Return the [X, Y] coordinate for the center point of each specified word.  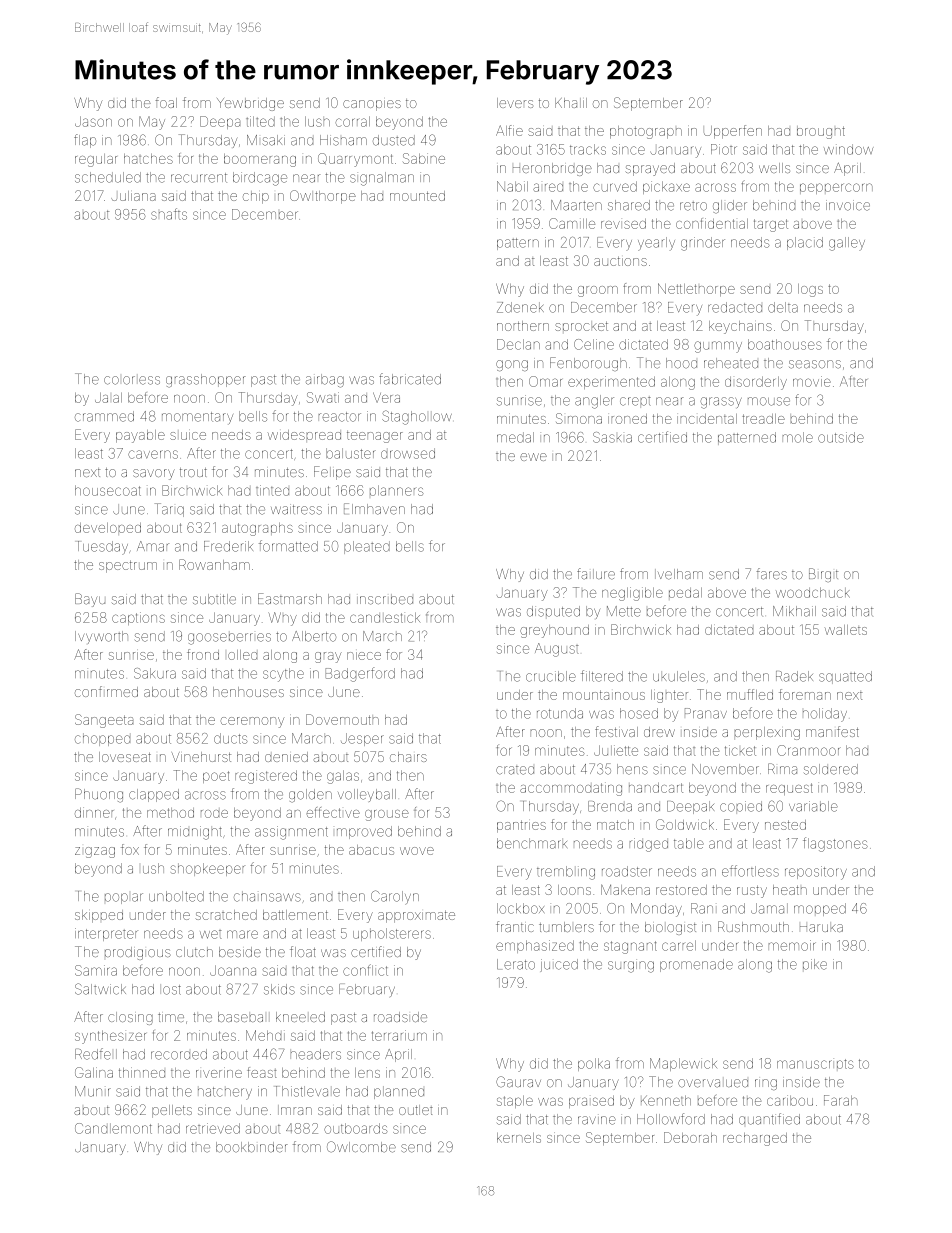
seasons [815, 364]
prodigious [138, 953]
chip [256, 197]
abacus [371, 850]
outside [841, 437]
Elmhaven [374, 509]
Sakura [155, 673]
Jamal [769, 908]
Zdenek [520, 307]
